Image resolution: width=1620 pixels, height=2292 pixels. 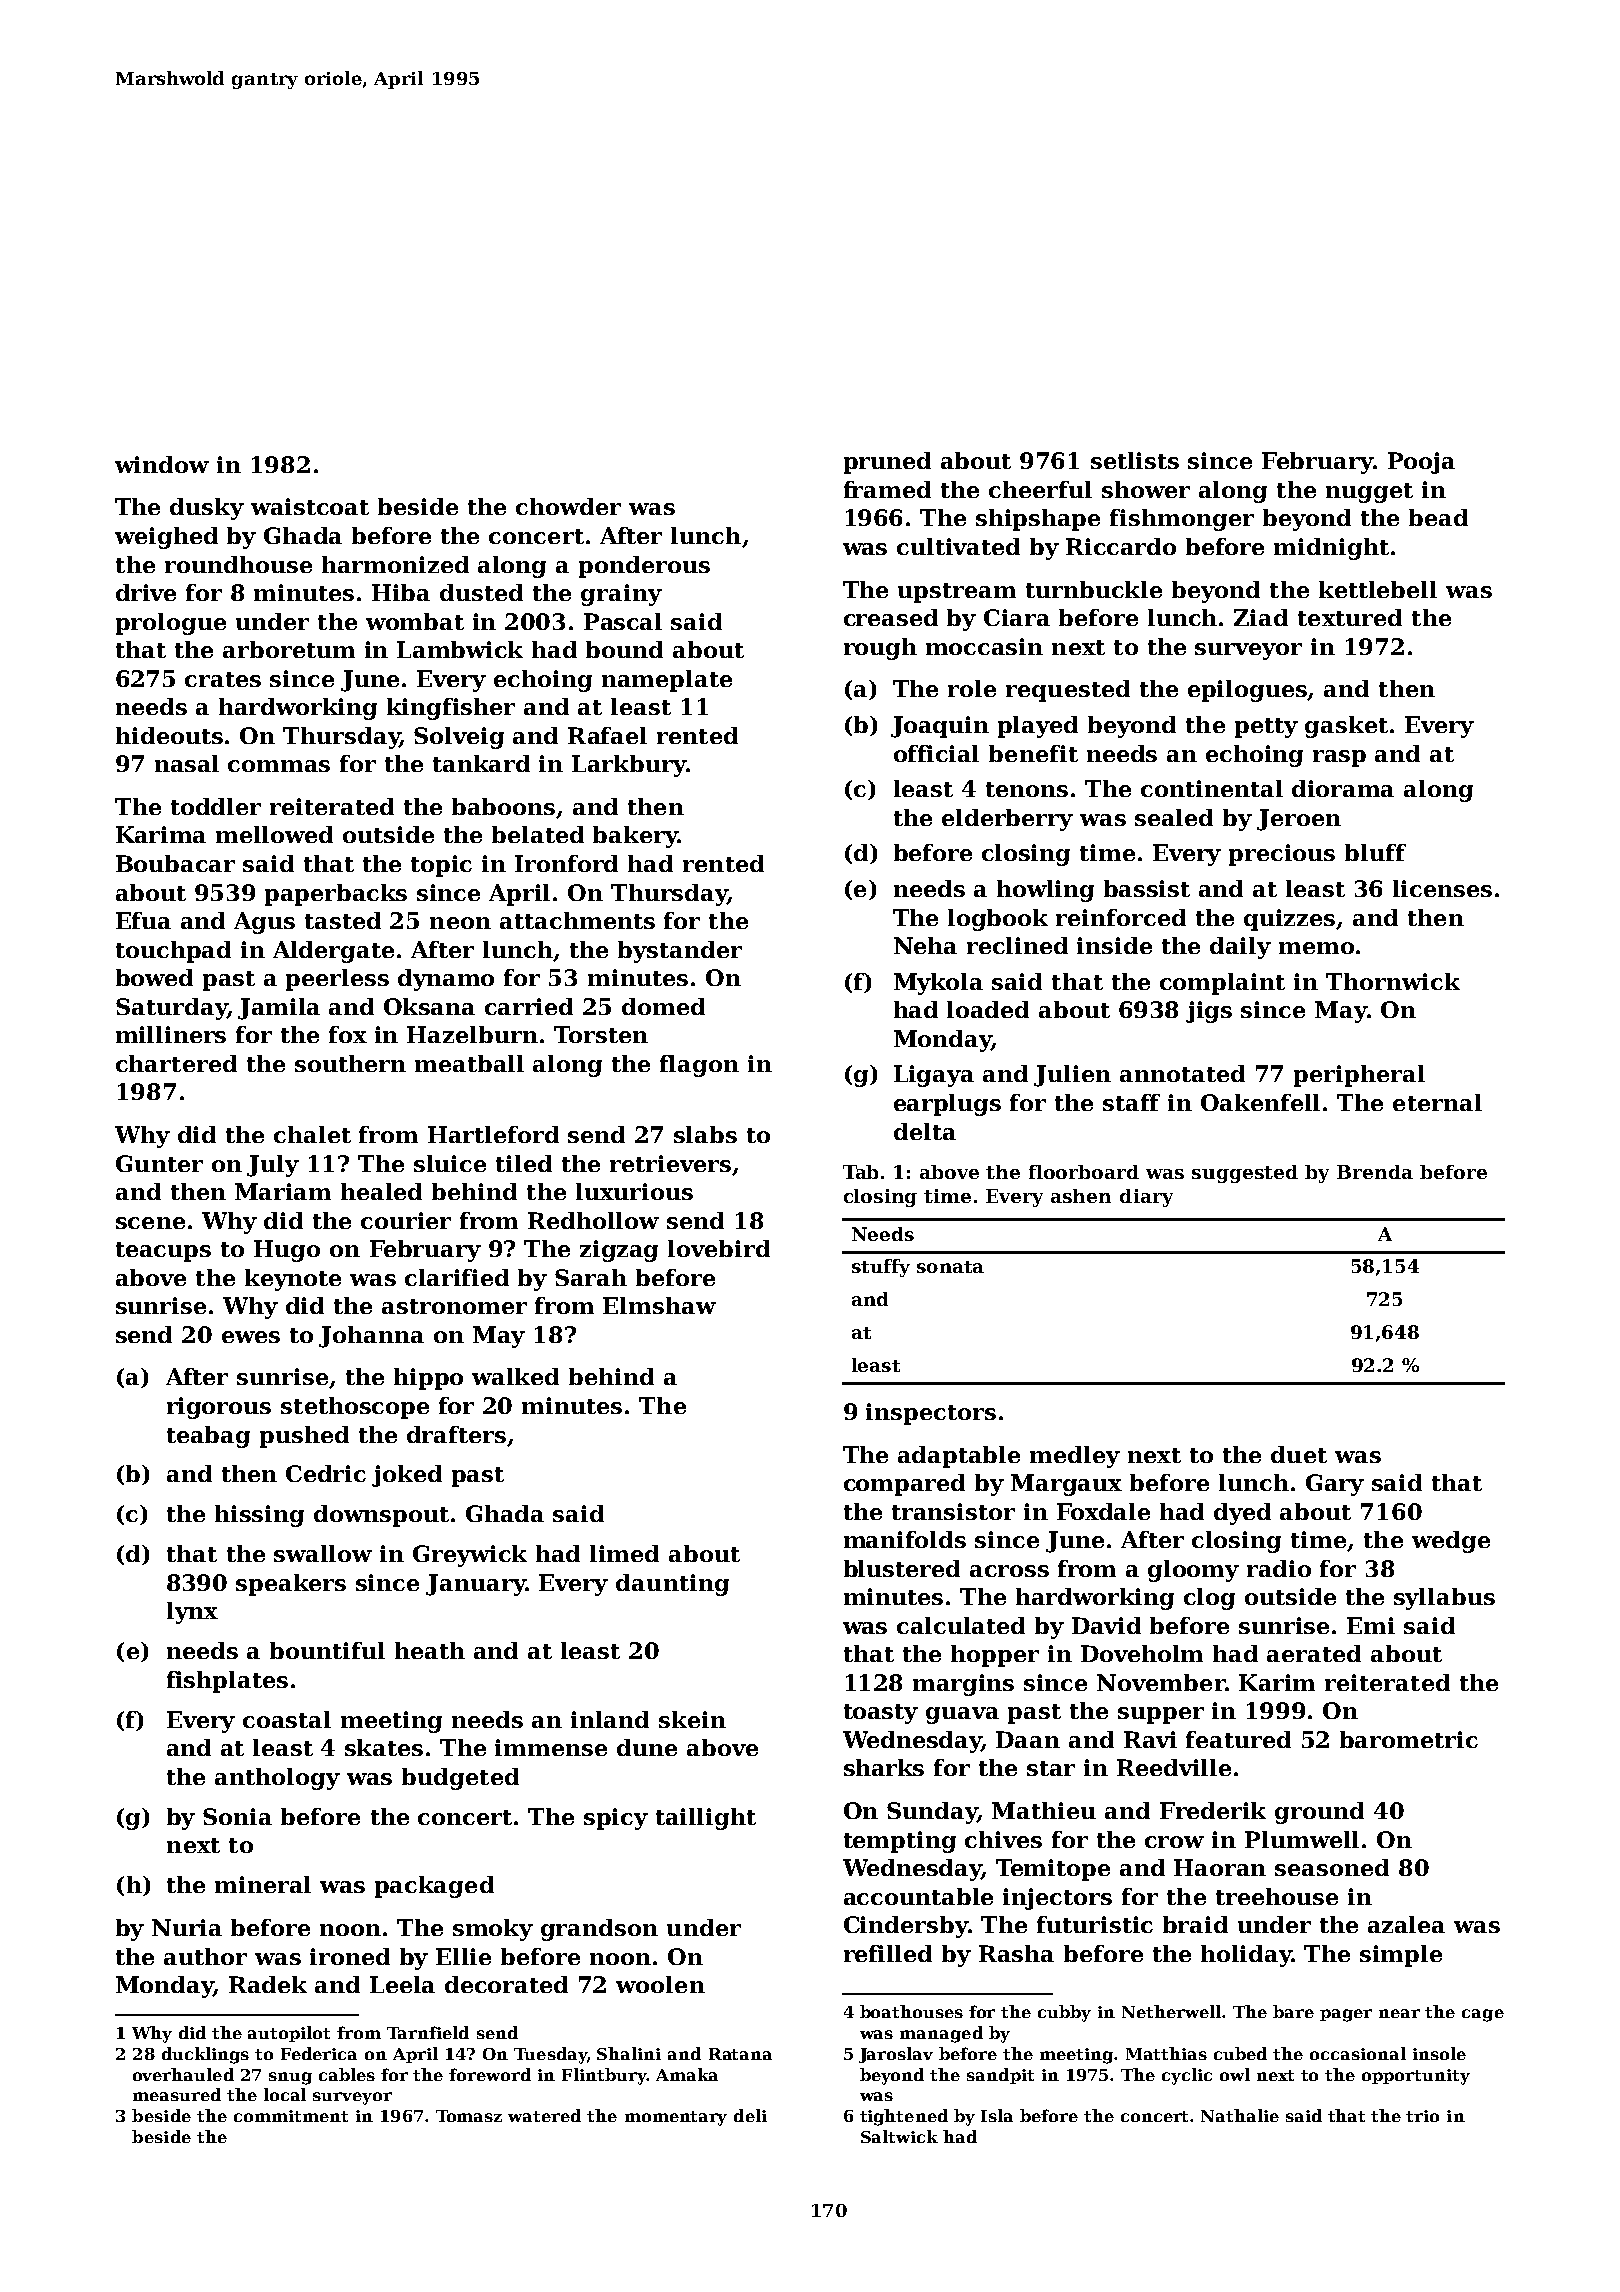 I want to click on hideouts, so click(x=169, y=735).
